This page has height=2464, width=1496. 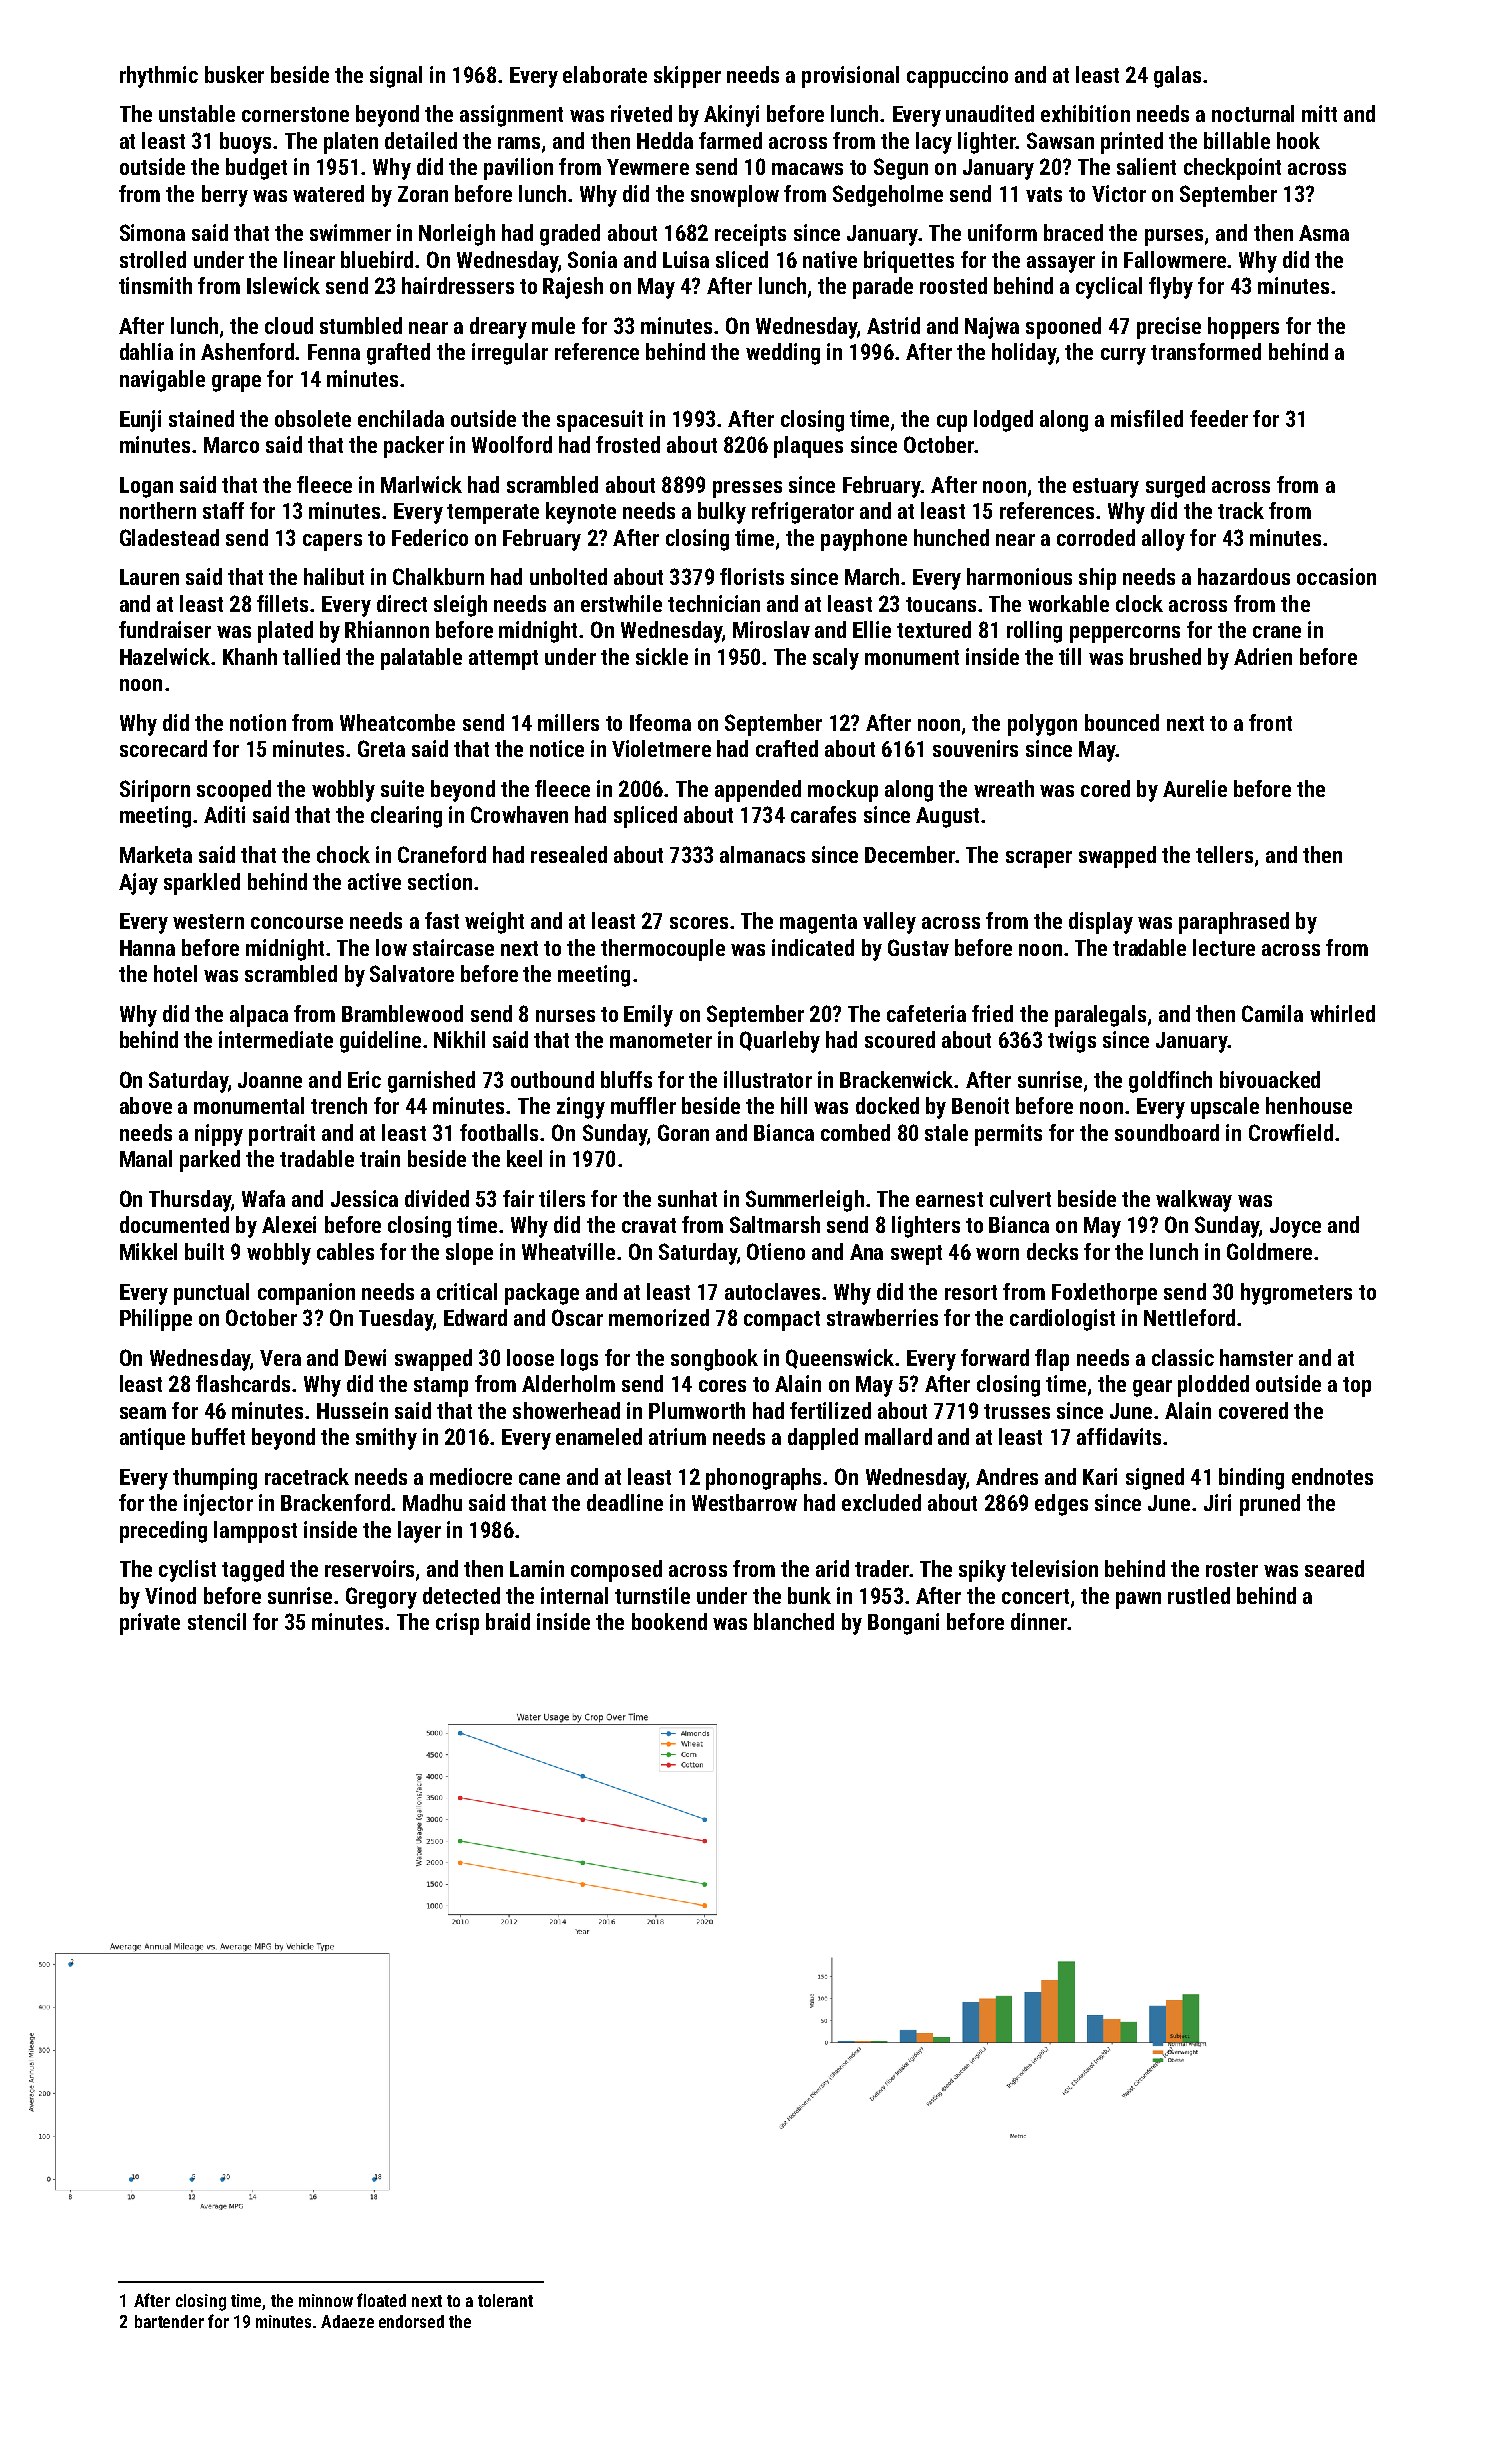 What do you see at coordinates (381, 1598) in the page?
I see `Gregory` at bounding box center [381, 1598].
